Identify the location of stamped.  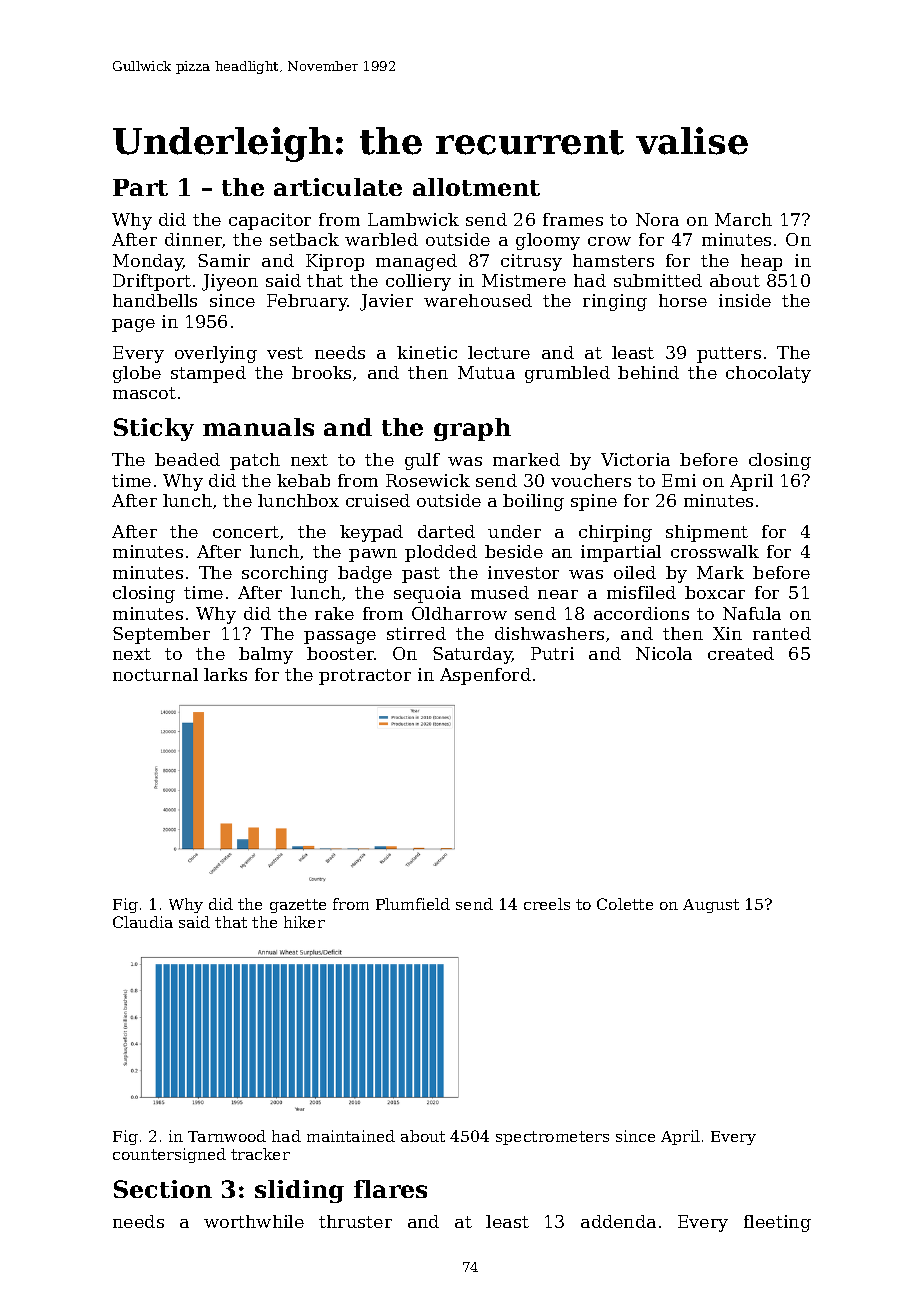
(208, 374).
